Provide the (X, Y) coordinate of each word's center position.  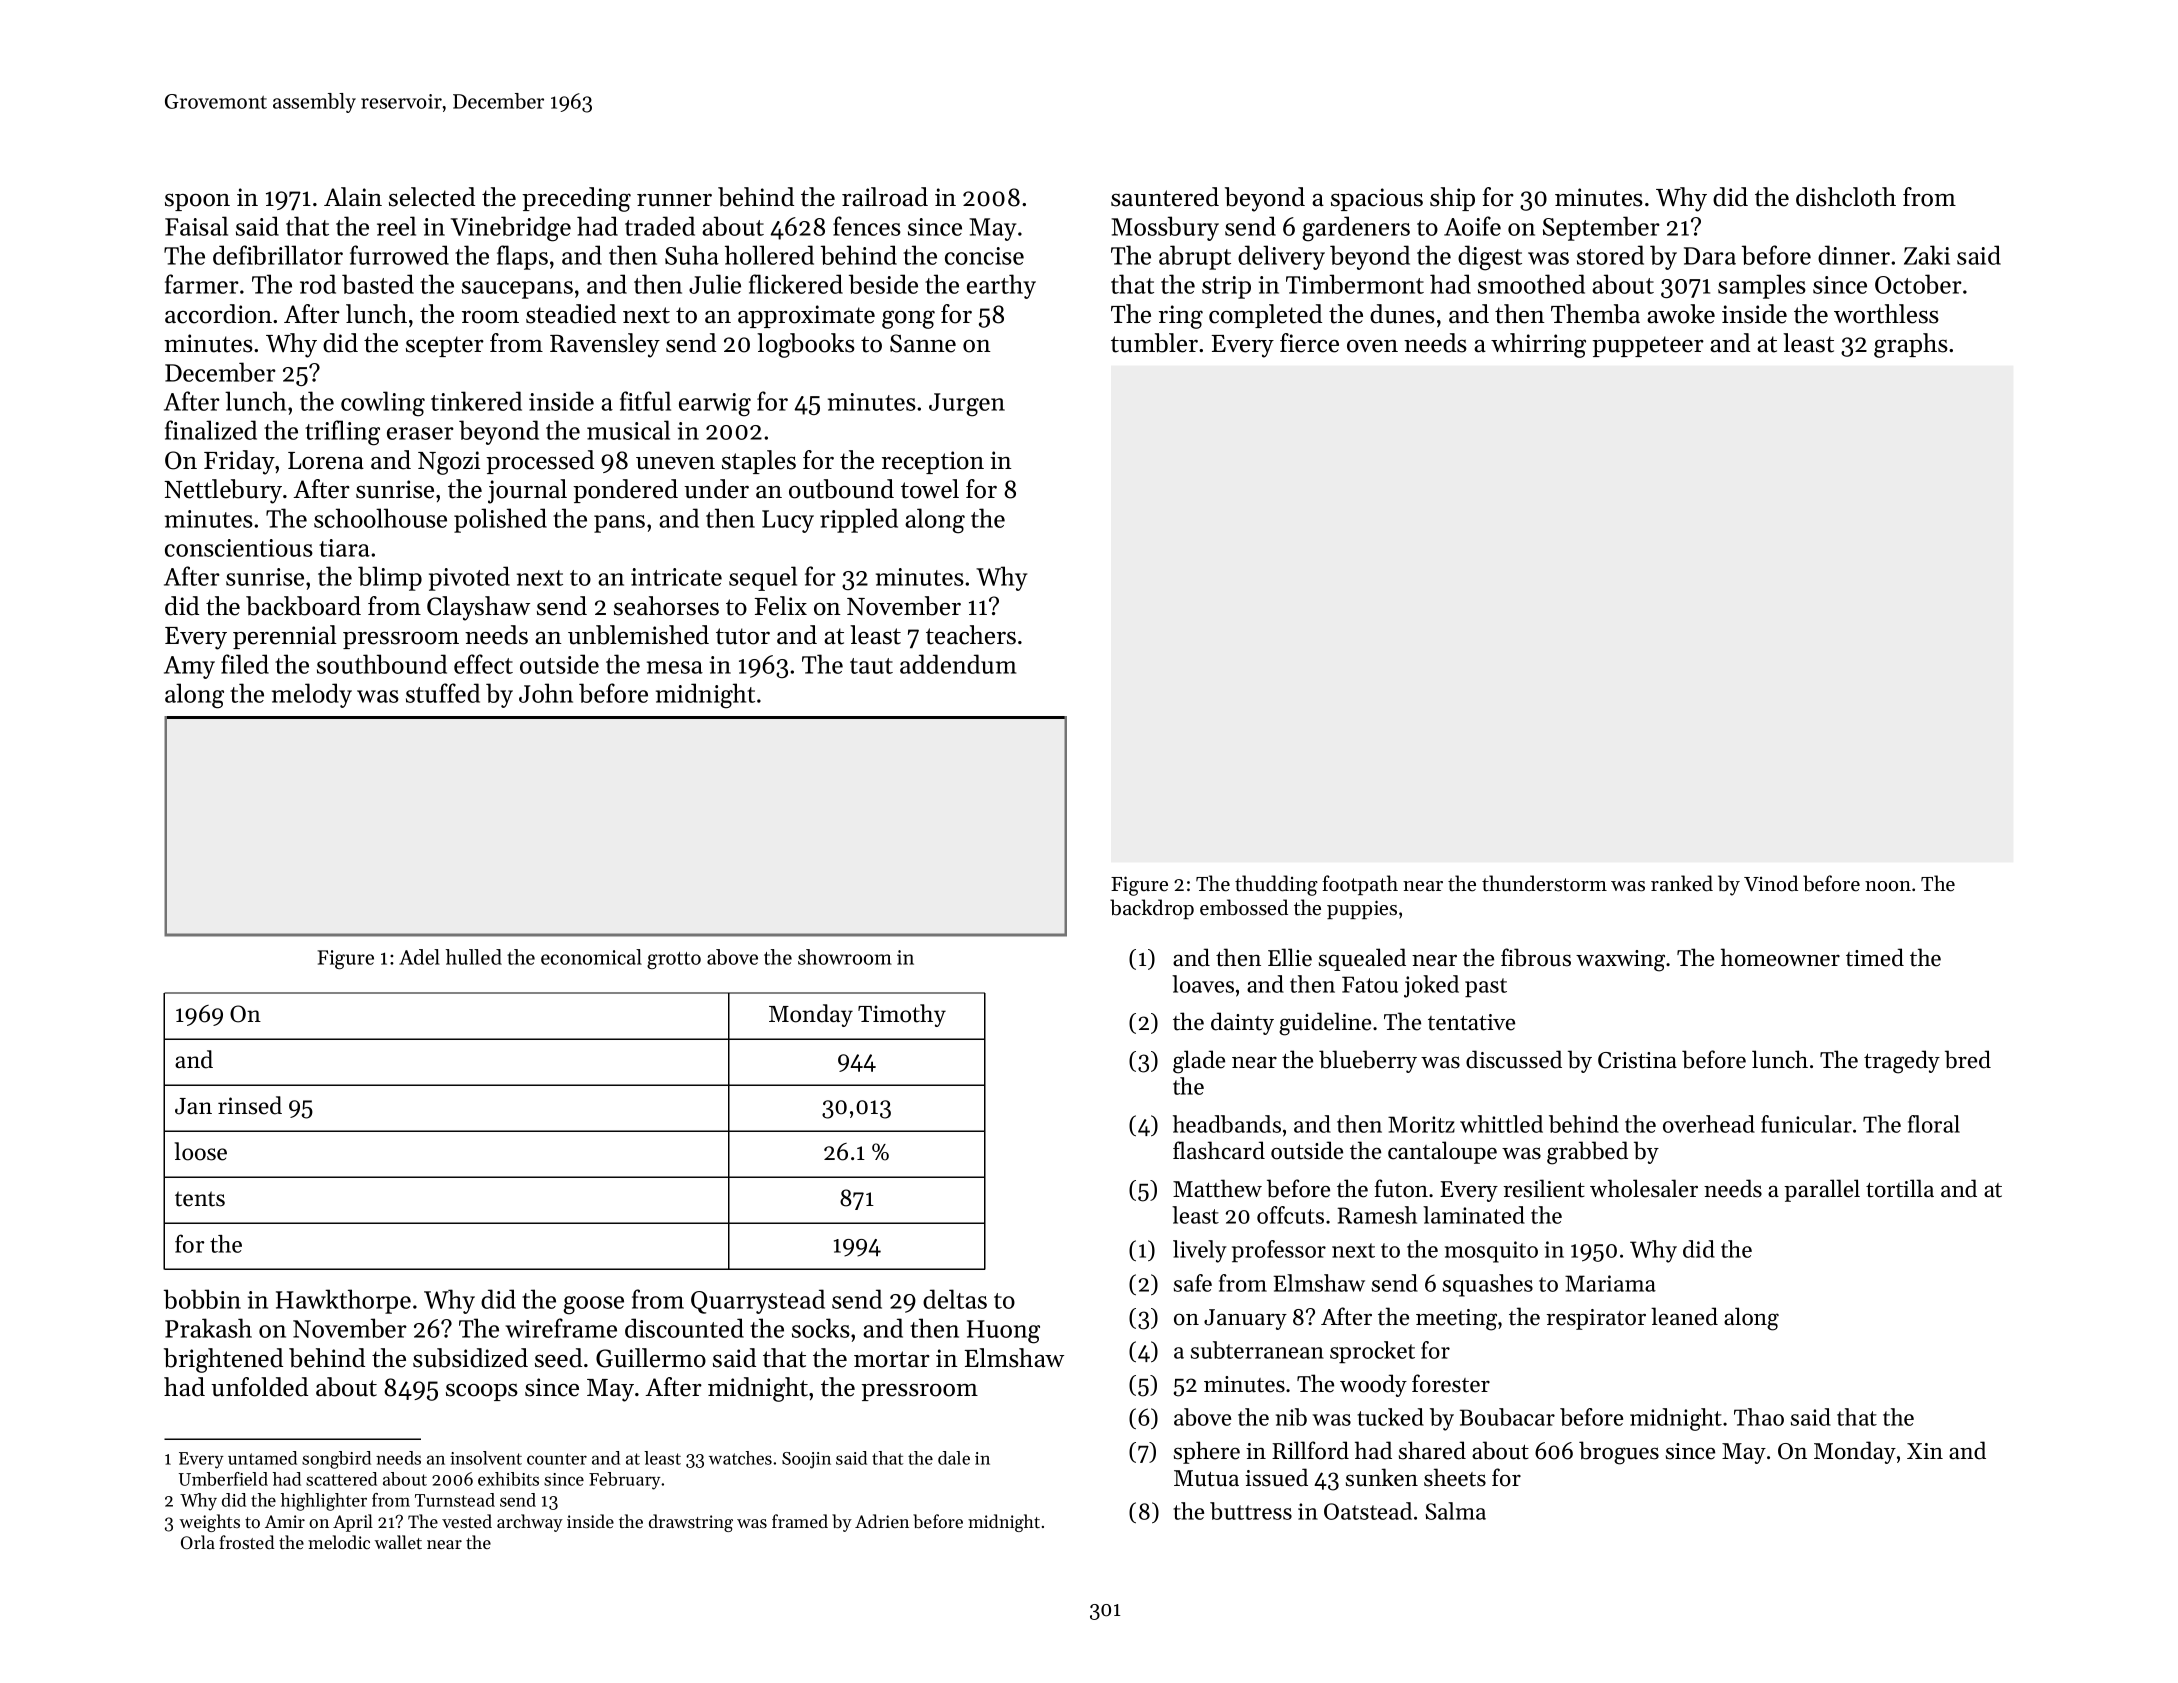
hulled (474, 957)
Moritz (1421, 1124)
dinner (1854, 255)
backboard (303, 606)
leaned (1684, 1316)
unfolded (259, 1387)
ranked (1682, 883)
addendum (958, 664)
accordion (218, 314)
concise (984, 256)
